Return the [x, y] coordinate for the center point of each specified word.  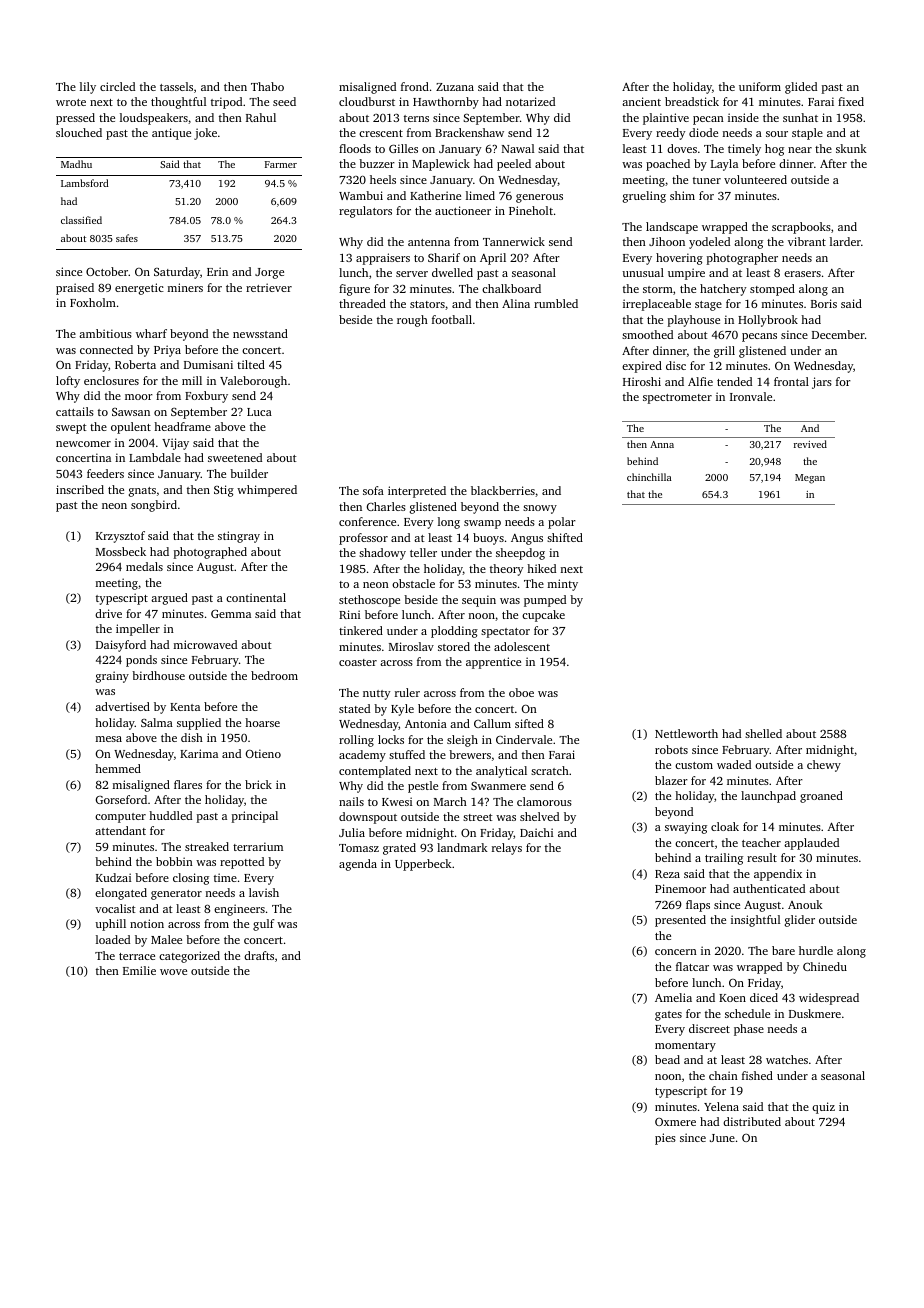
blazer [671, 780]
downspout [368, 818]
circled [117, 86]
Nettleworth [686, 733]
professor [363, 539]
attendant [120, 830]
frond [415, 86]
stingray [239, 537]
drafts [259, 955]
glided [801, 88]
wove [173, 972]
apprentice [493, 663]
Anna [662, 444]
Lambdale [155, 457]
